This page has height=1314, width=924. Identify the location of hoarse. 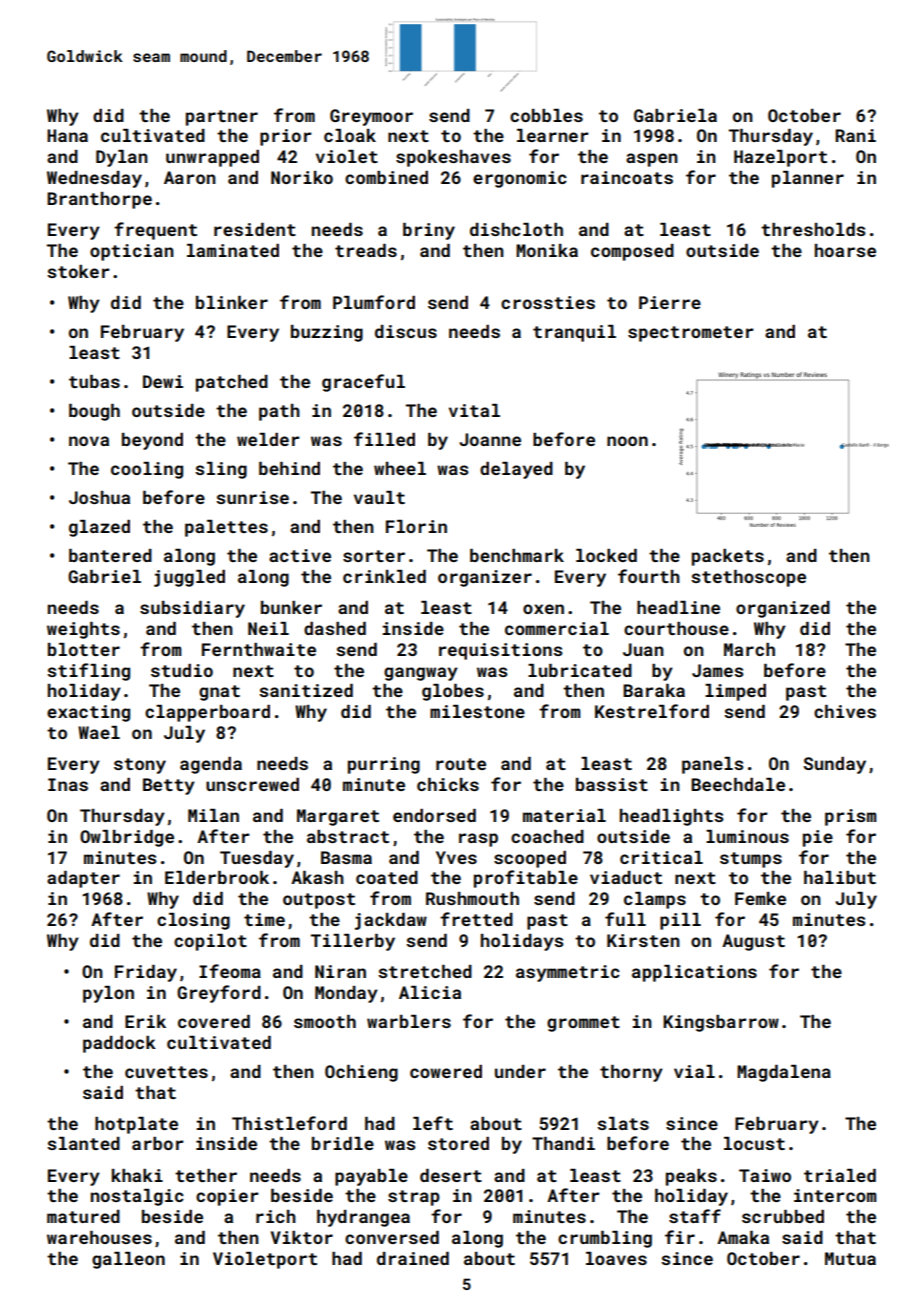
(845, 250).
